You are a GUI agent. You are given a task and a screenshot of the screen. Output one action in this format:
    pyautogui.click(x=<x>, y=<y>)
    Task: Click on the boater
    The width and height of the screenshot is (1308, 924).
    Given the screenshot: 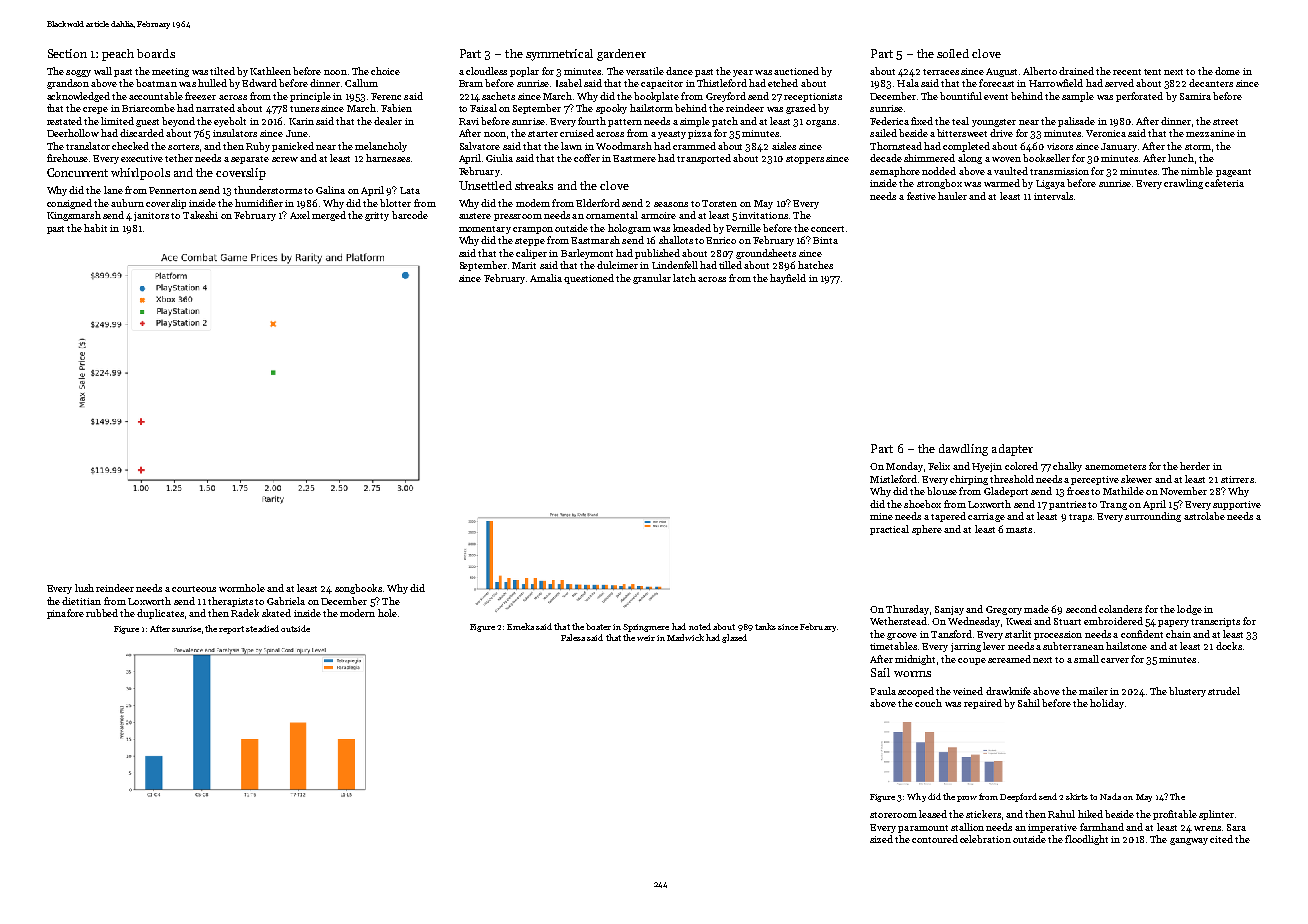 What is the action you would take?
    pyautogui.click(x=598, y=626)
